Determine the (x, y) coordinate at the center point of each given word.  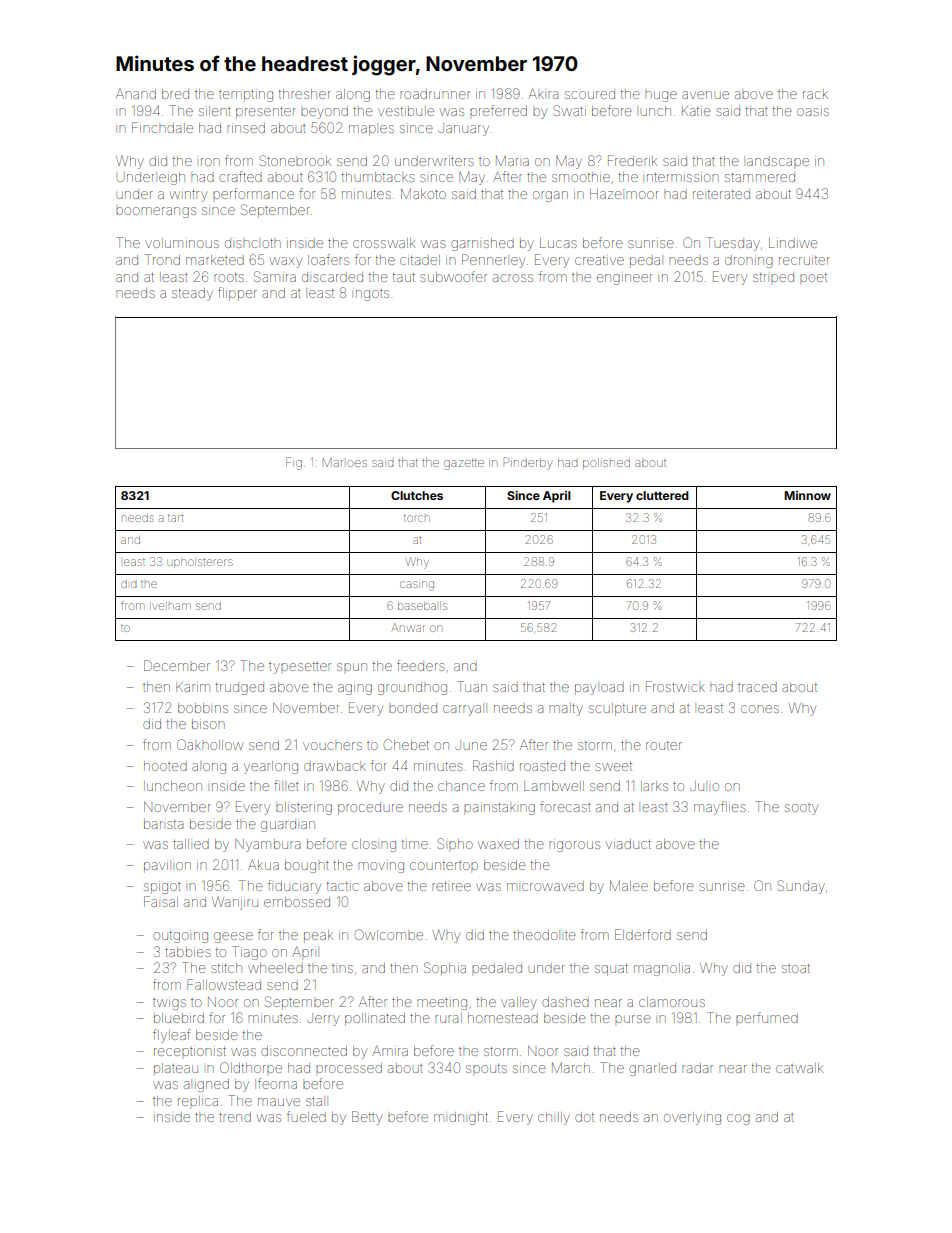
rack (815, 94)
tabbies (188, 952)
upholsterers (200, 563)
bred (175, 94)
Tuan (472, 686)
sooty (801, 809)
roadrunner (435, 94)
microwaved (545, 887)
